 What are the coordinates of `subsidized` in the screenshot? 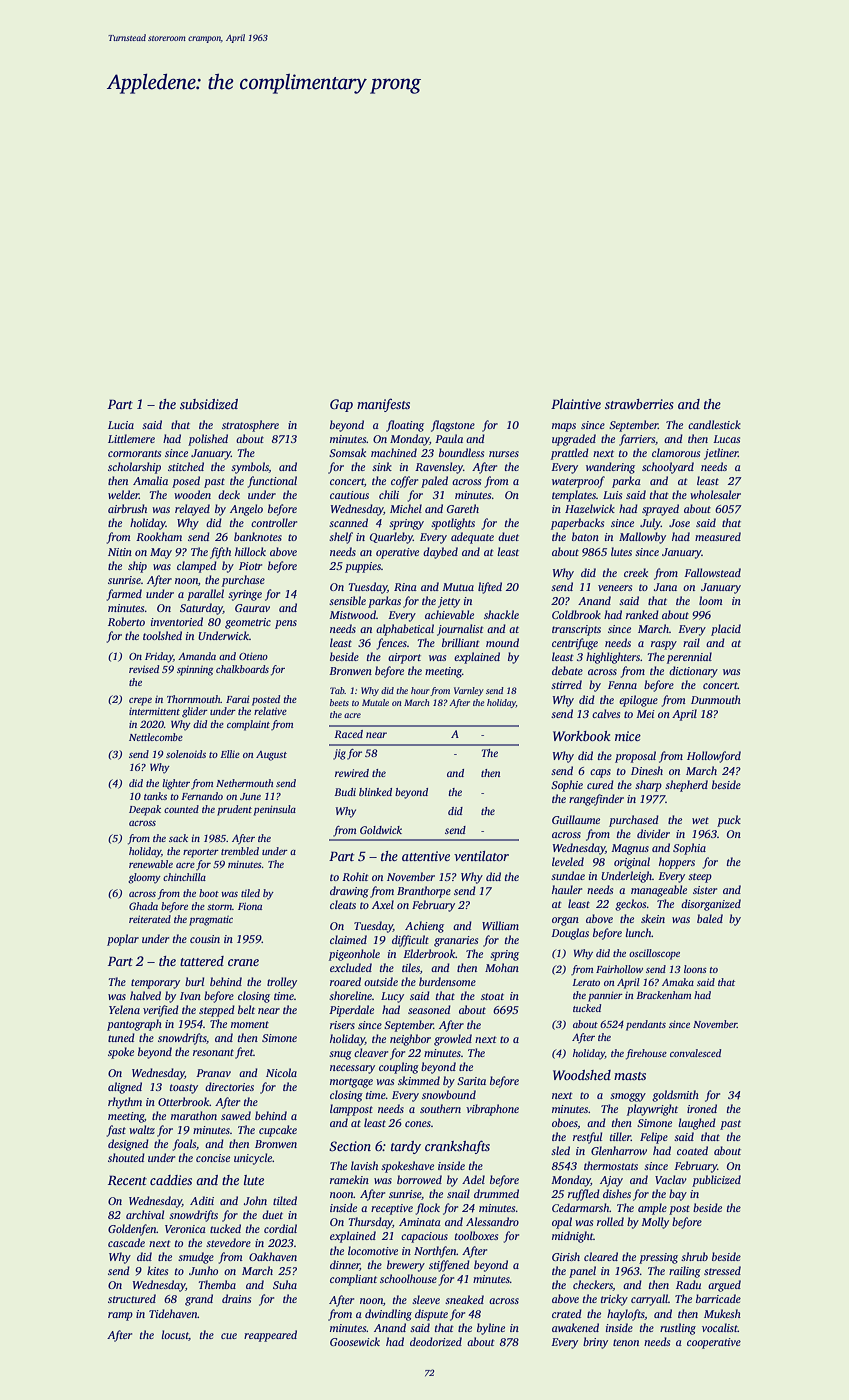 It's located at (209, 404).
